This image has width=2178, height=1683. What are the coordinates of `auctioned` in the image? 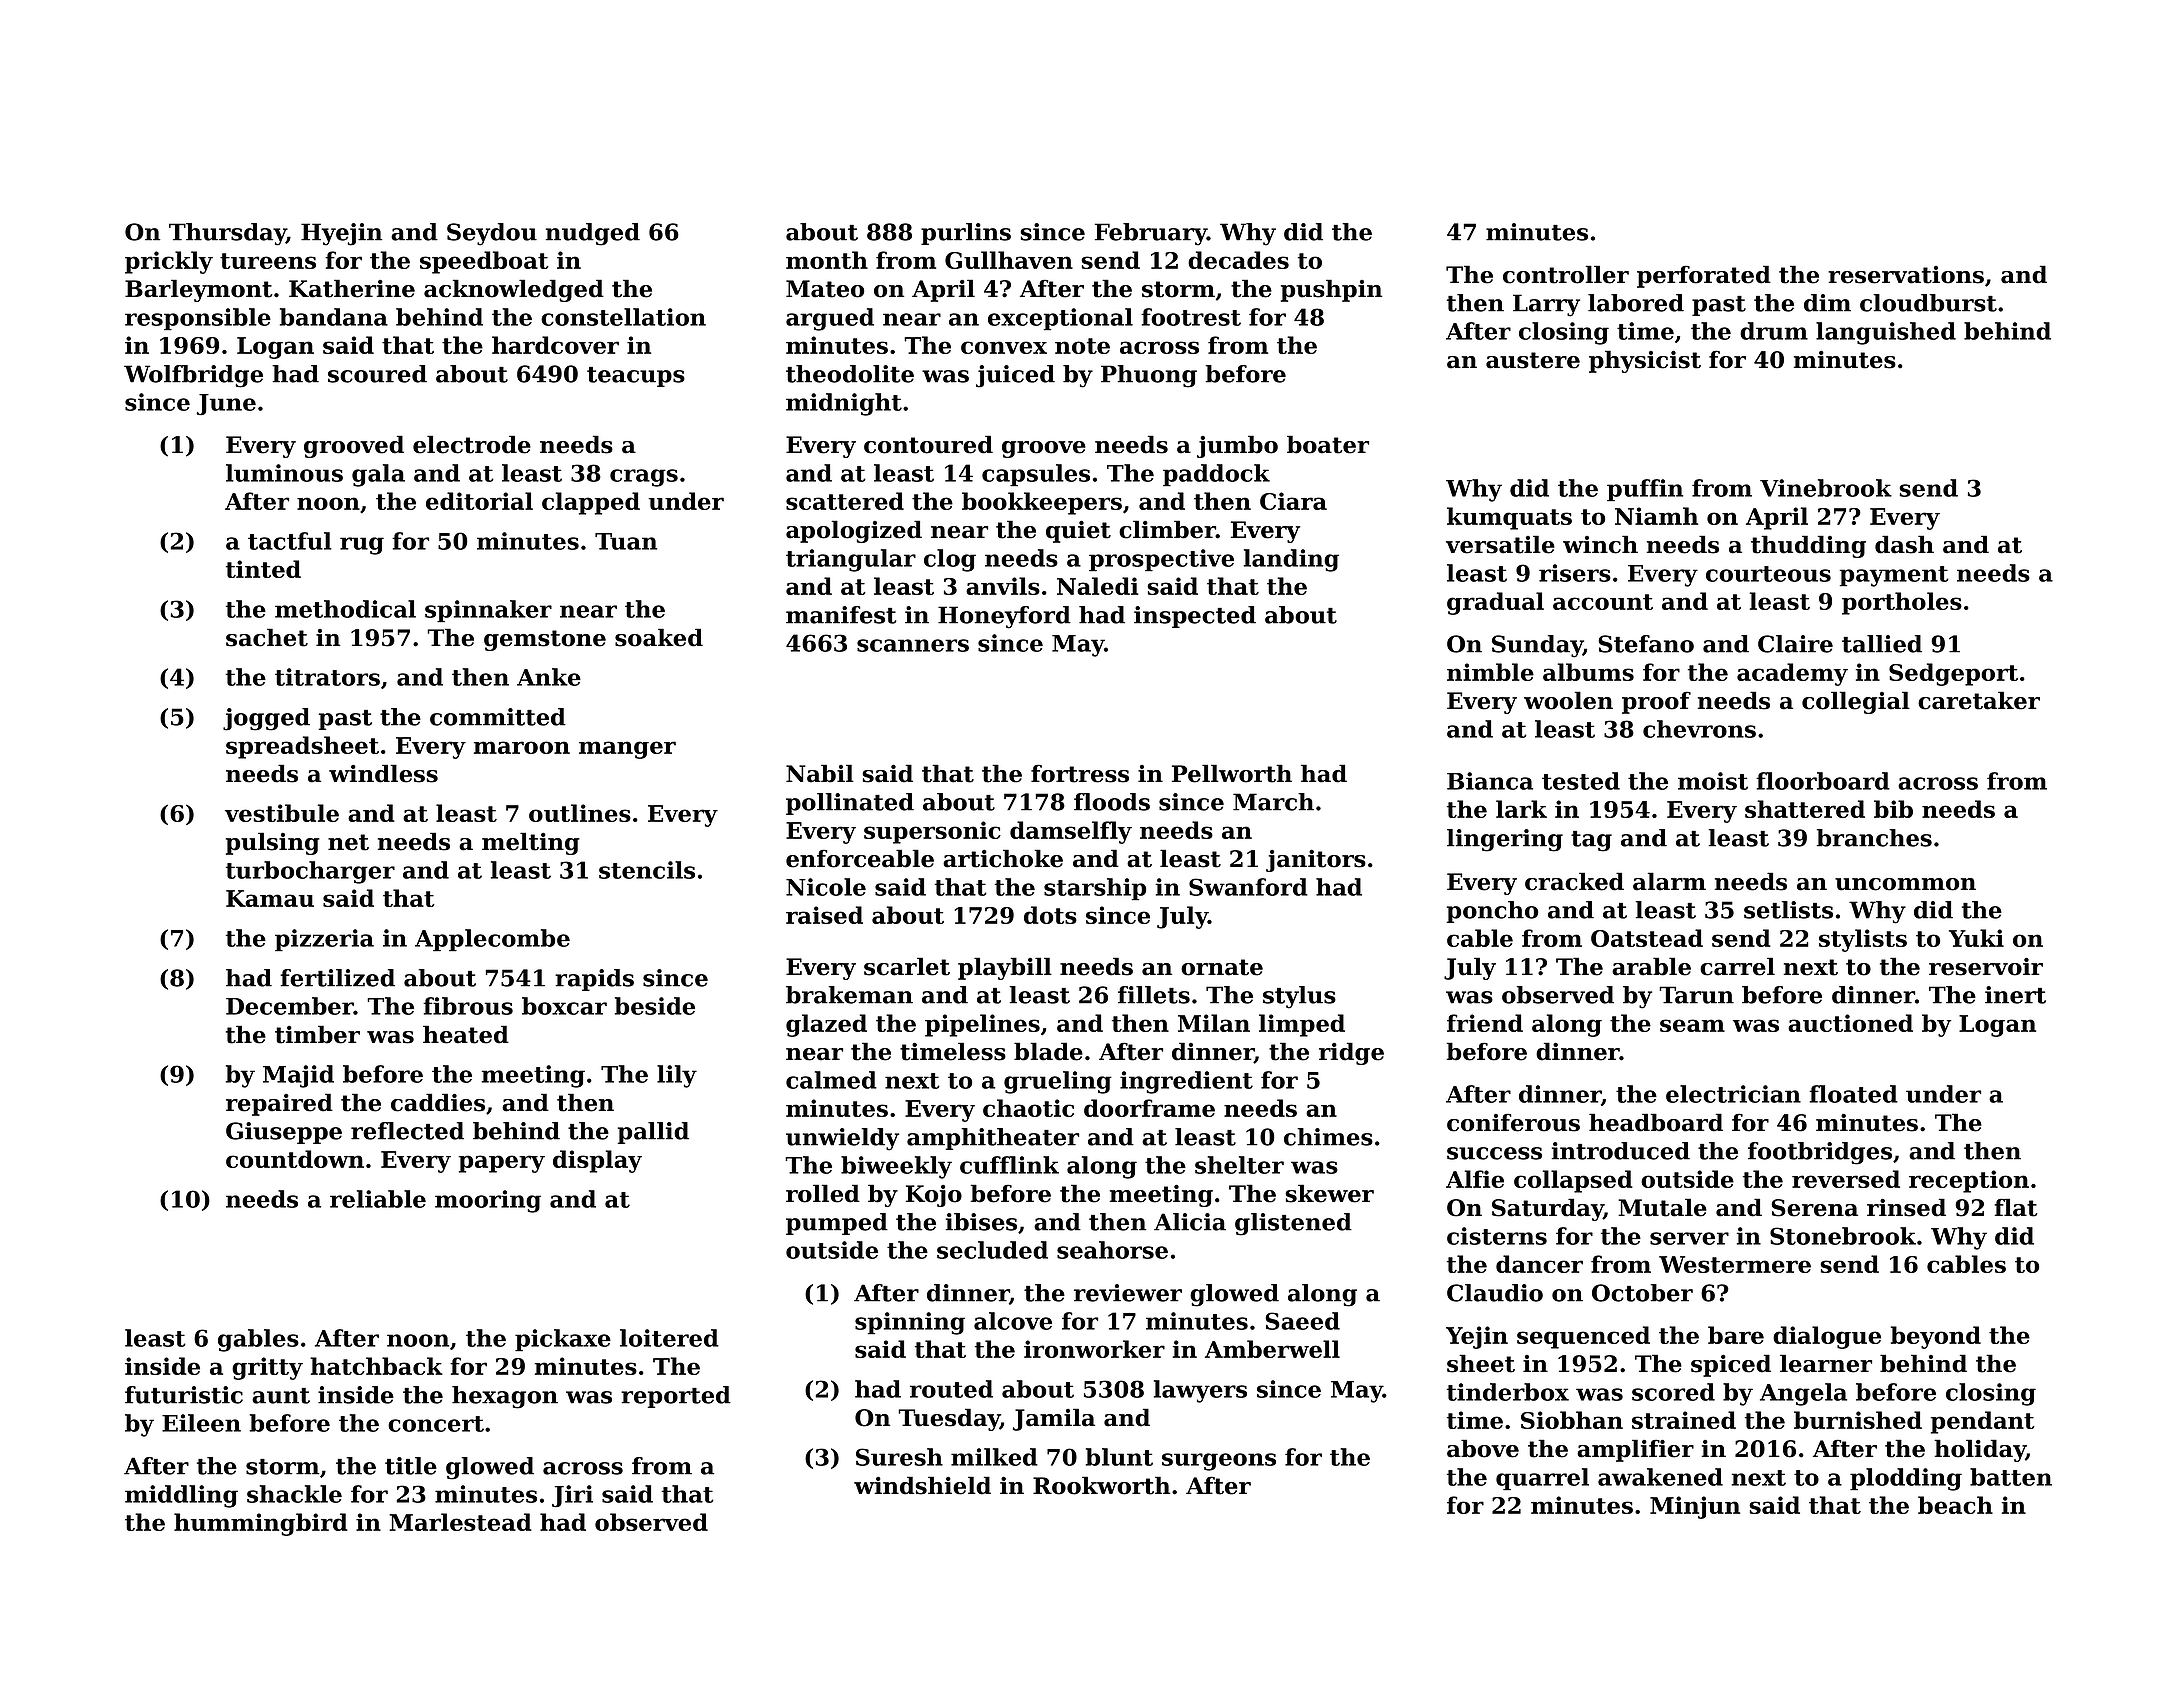 It's located at (1850, 1023).
